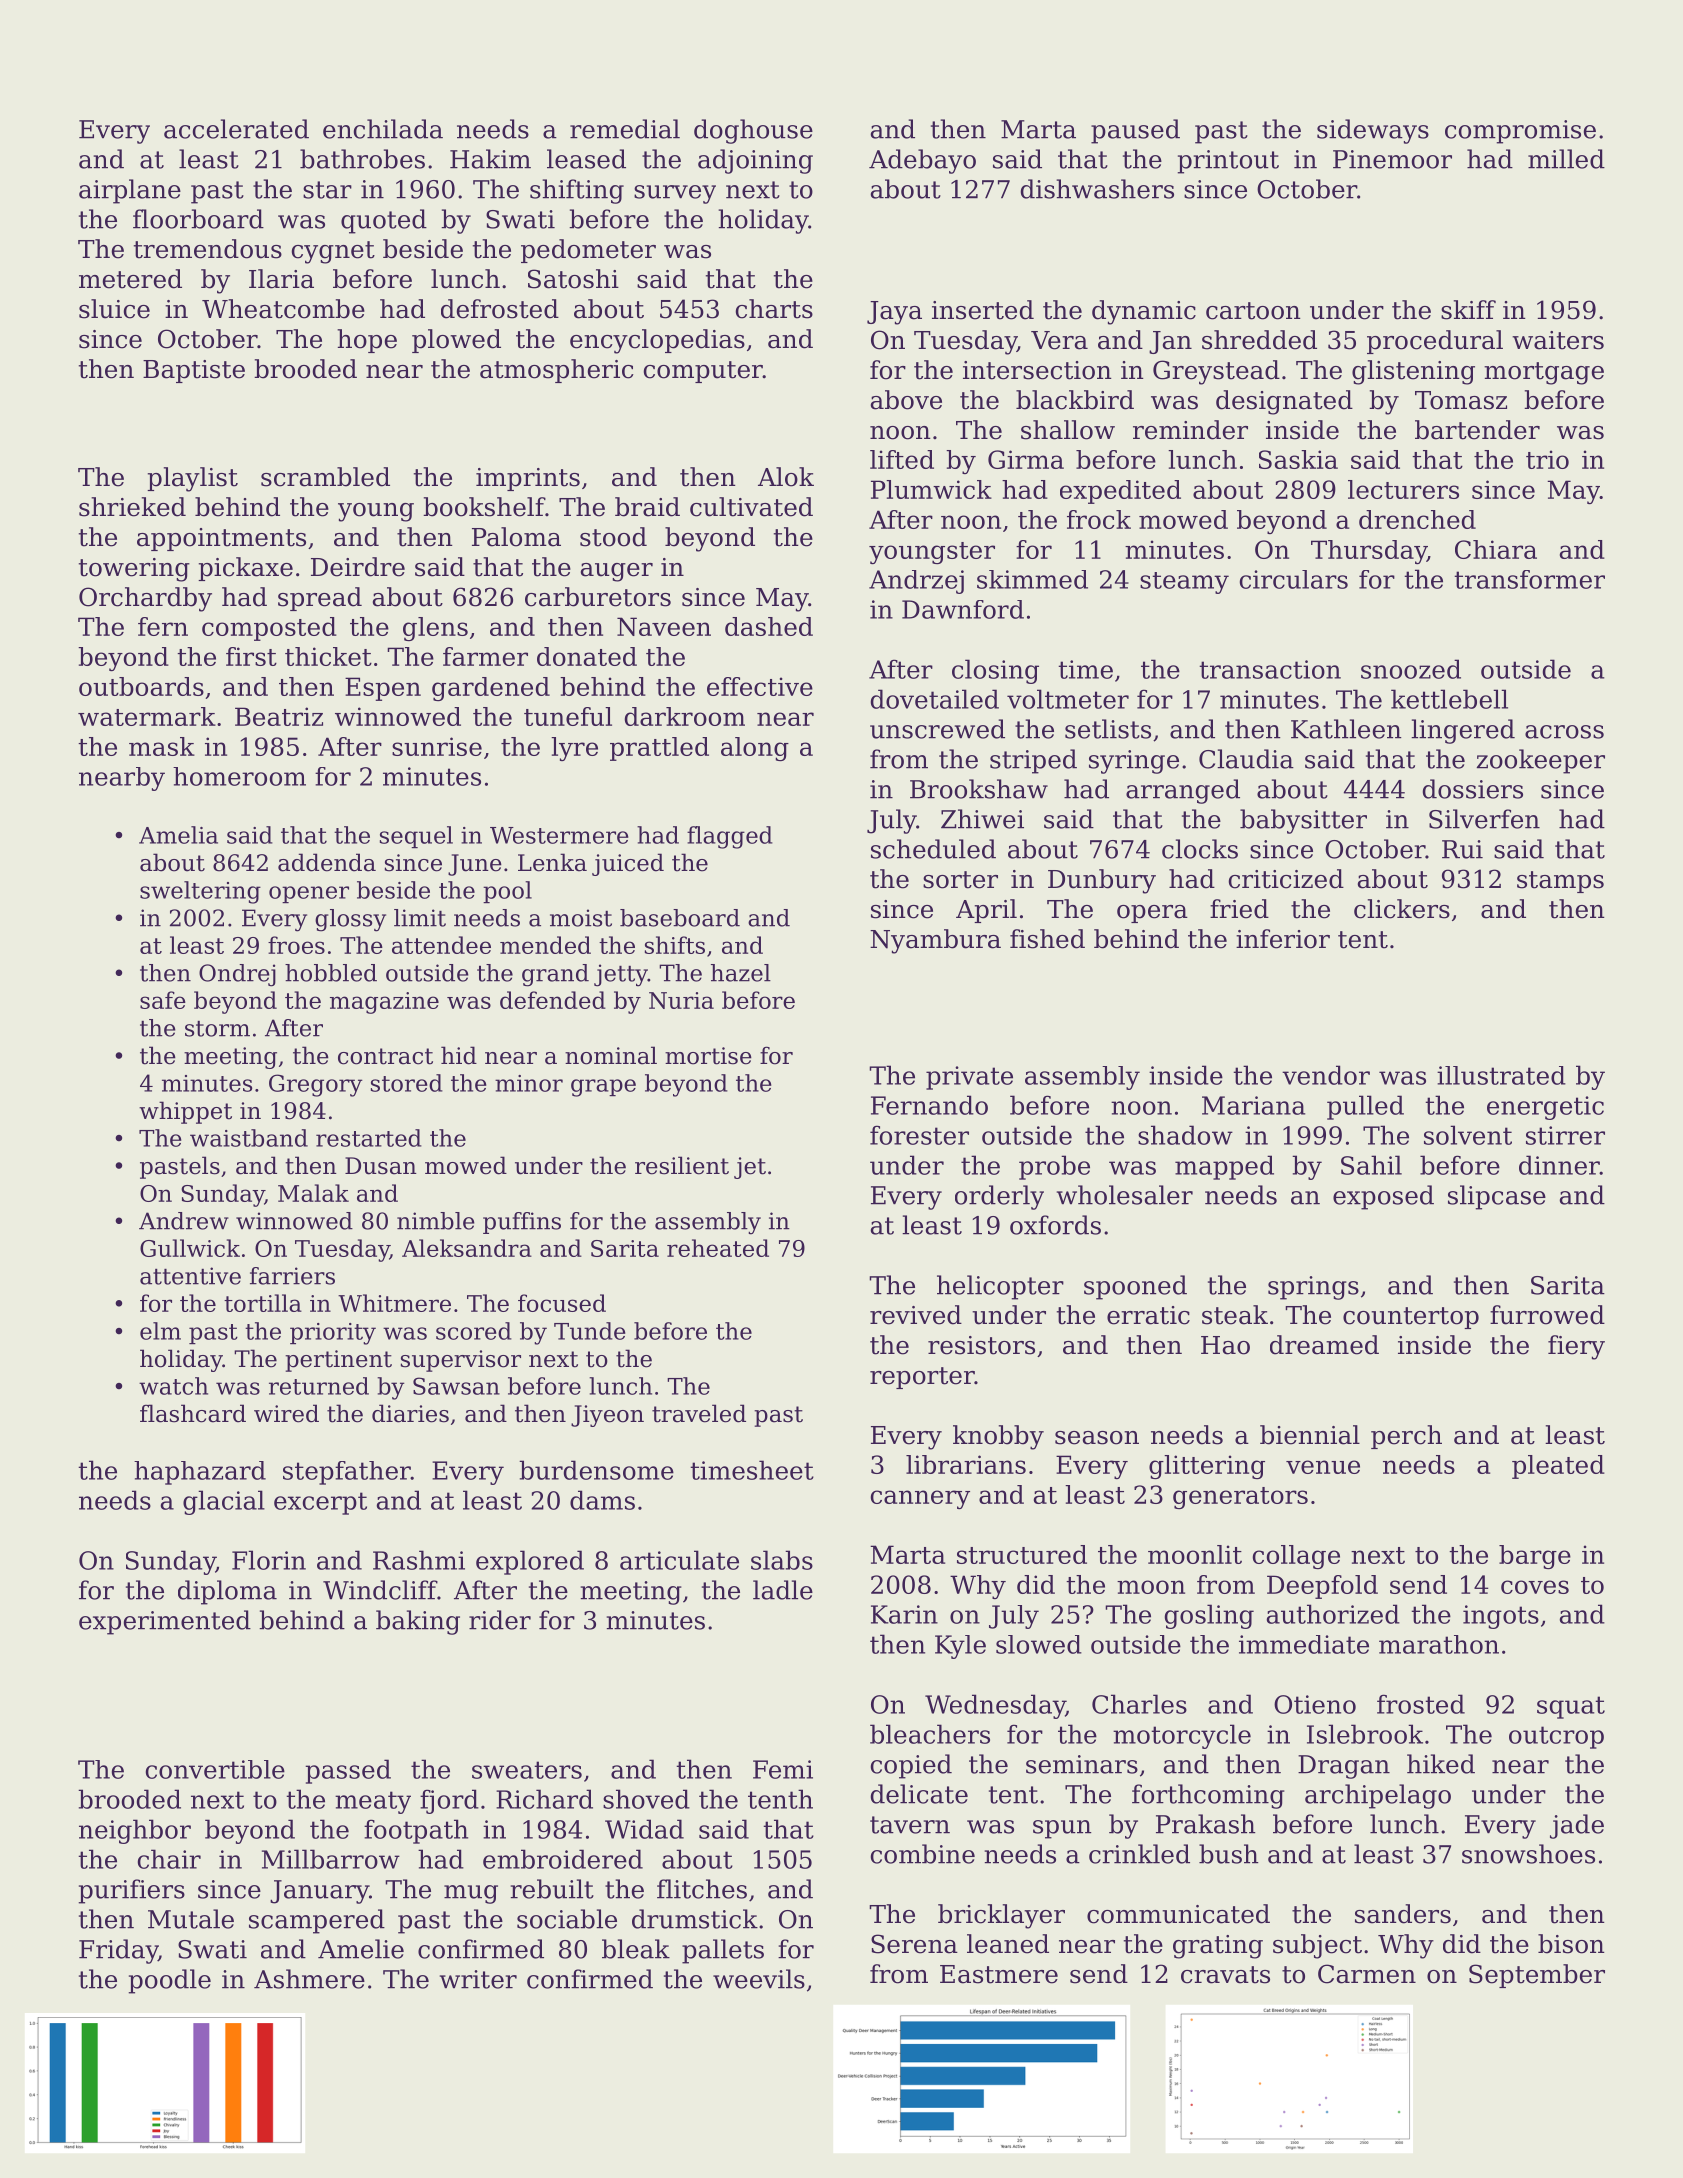  What do you see at coordinates (753, 131) in the image?
I see `doghouse` at bounding box center [753, 131].
